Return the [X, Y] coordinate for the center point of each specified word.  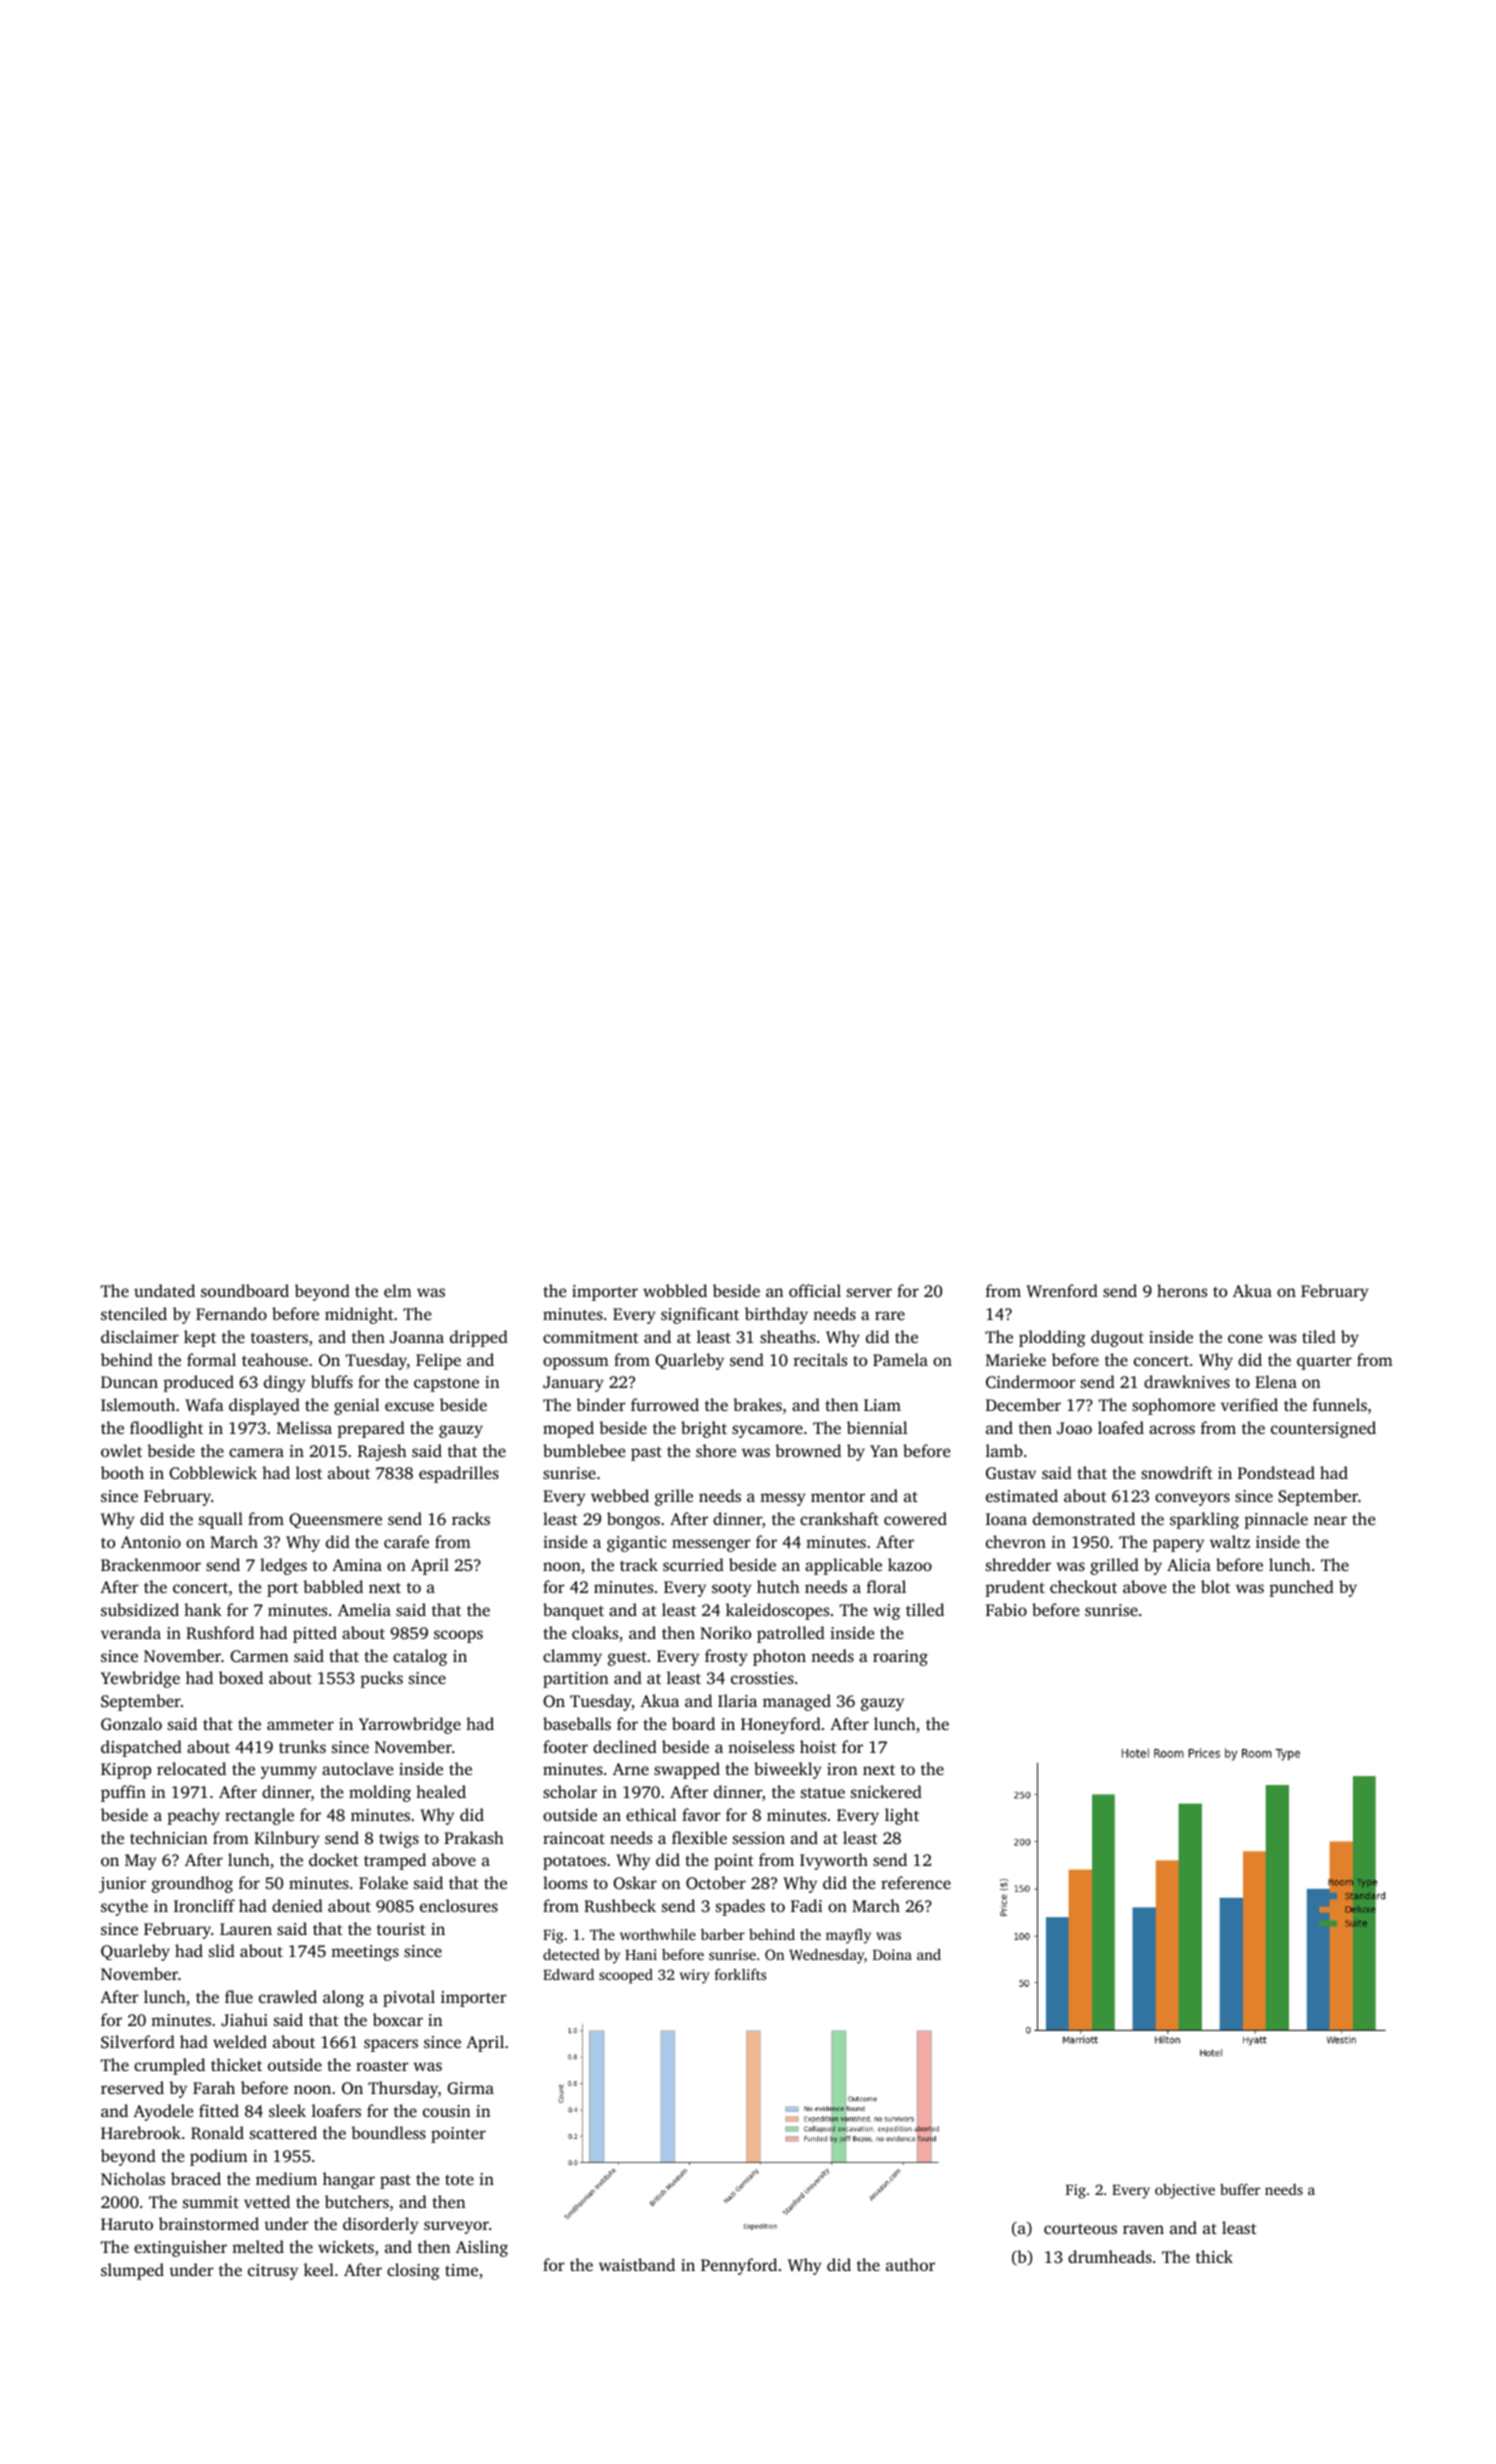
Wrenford [1062, 1291]
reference [916, 1882]
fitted [219, 2110]
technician [168, 1837]
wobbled [675, 1290]
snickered [886, 1791]
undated [164, 1290]
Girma [470, 2088]
